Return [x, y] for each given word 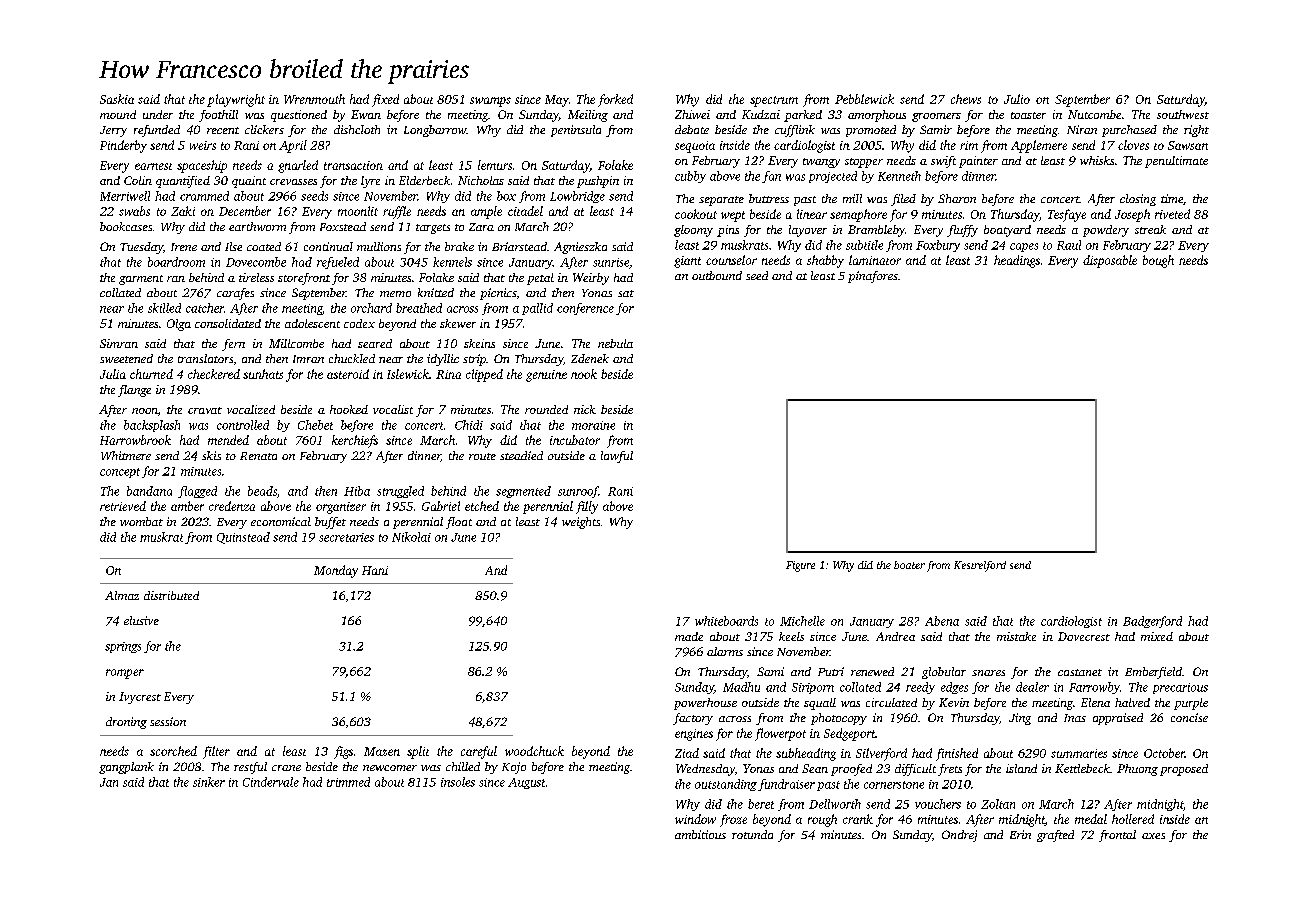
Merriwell [125, 196]
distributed [171, 595]
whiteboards [726, 621]
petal [540, 279]
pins [728, 231]
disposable [1110, 261]
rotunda [752, 834]
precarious [1180, 688]
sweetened [126, 358]
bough [1158, 261]
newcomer [390, 768]
